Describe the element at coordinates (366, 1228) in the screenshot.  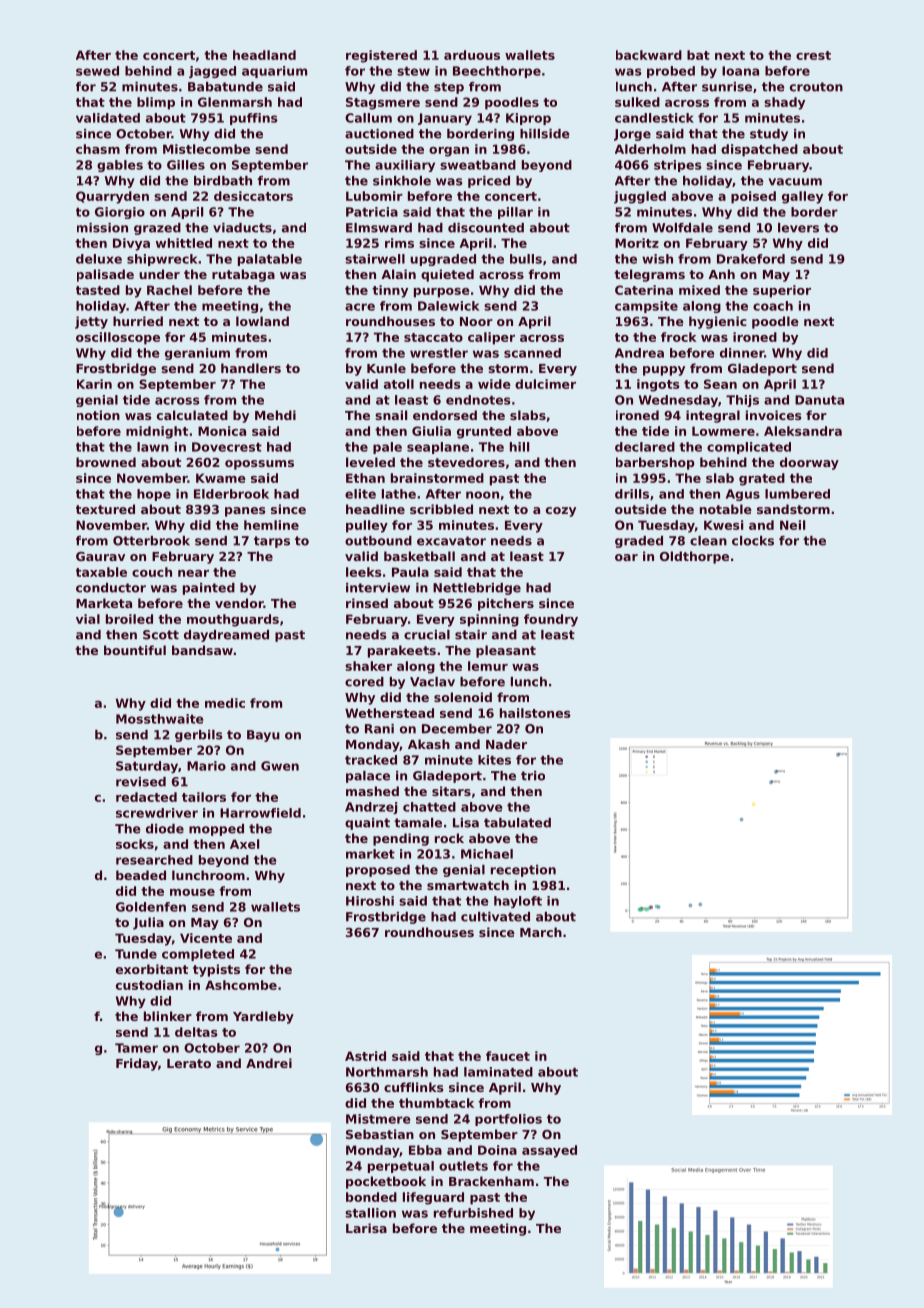
I see `Larisa` at that location.
